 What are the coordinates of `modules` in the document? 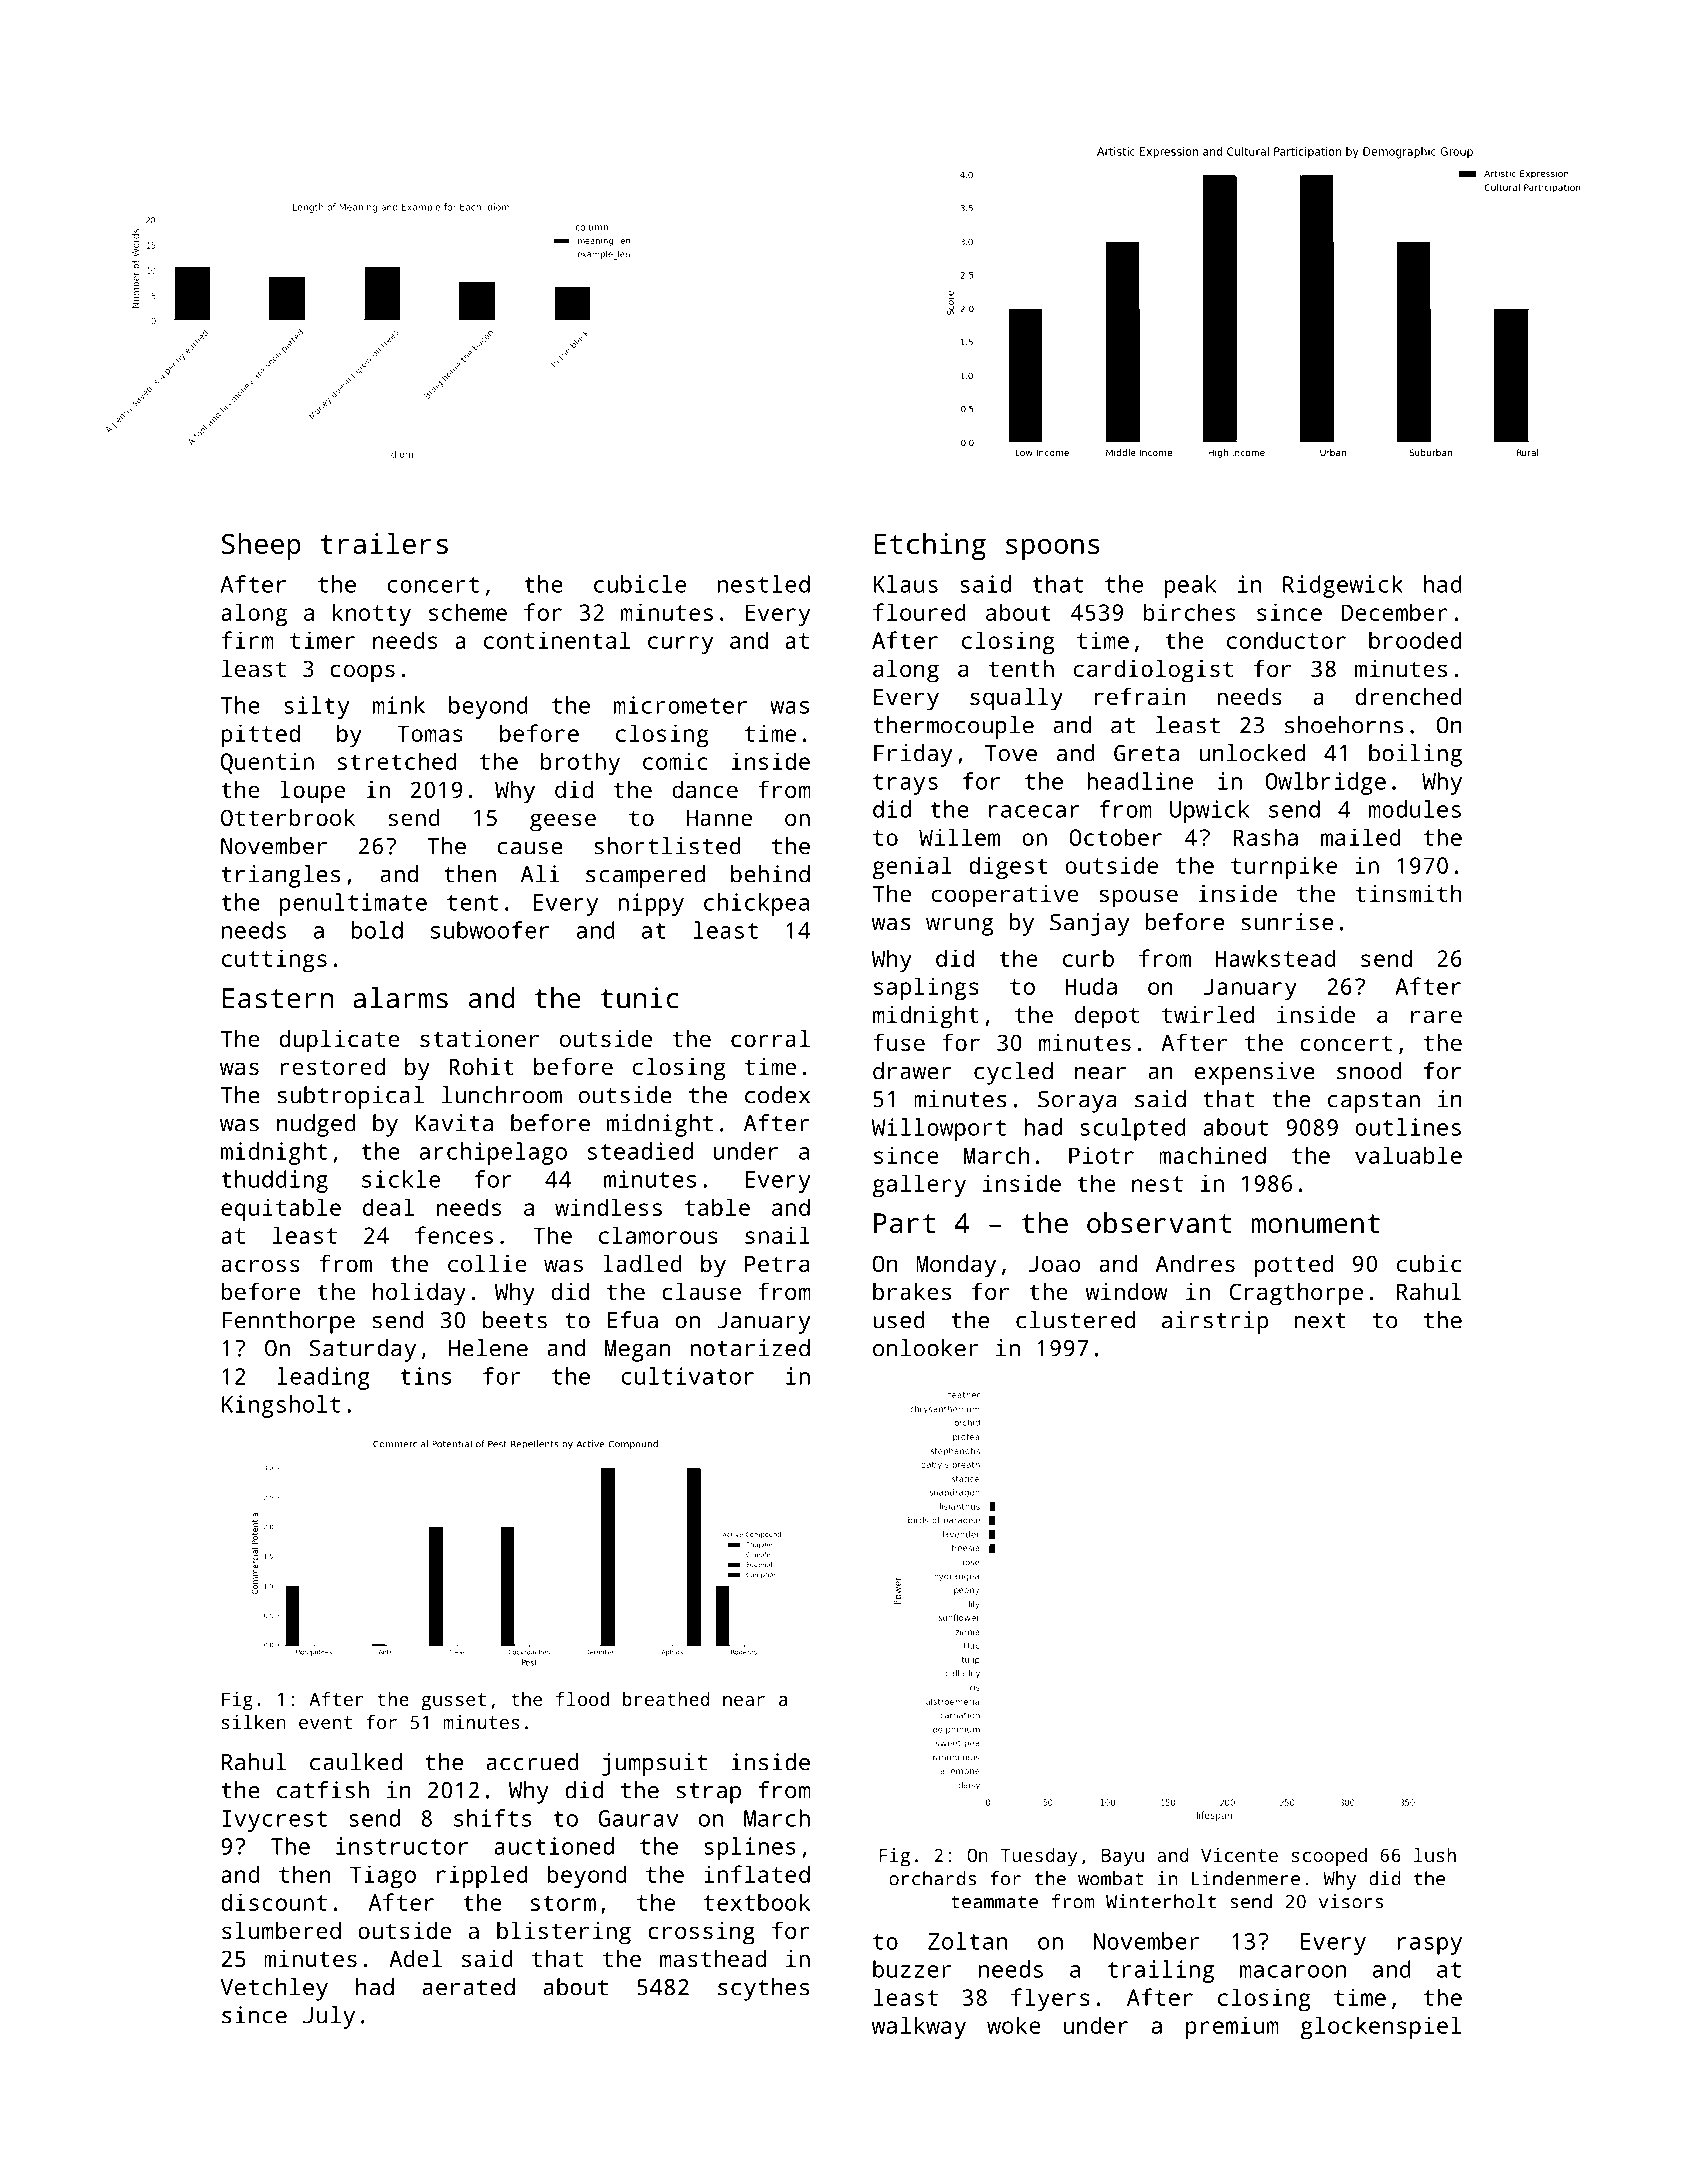 It's located at (1415, 809).
